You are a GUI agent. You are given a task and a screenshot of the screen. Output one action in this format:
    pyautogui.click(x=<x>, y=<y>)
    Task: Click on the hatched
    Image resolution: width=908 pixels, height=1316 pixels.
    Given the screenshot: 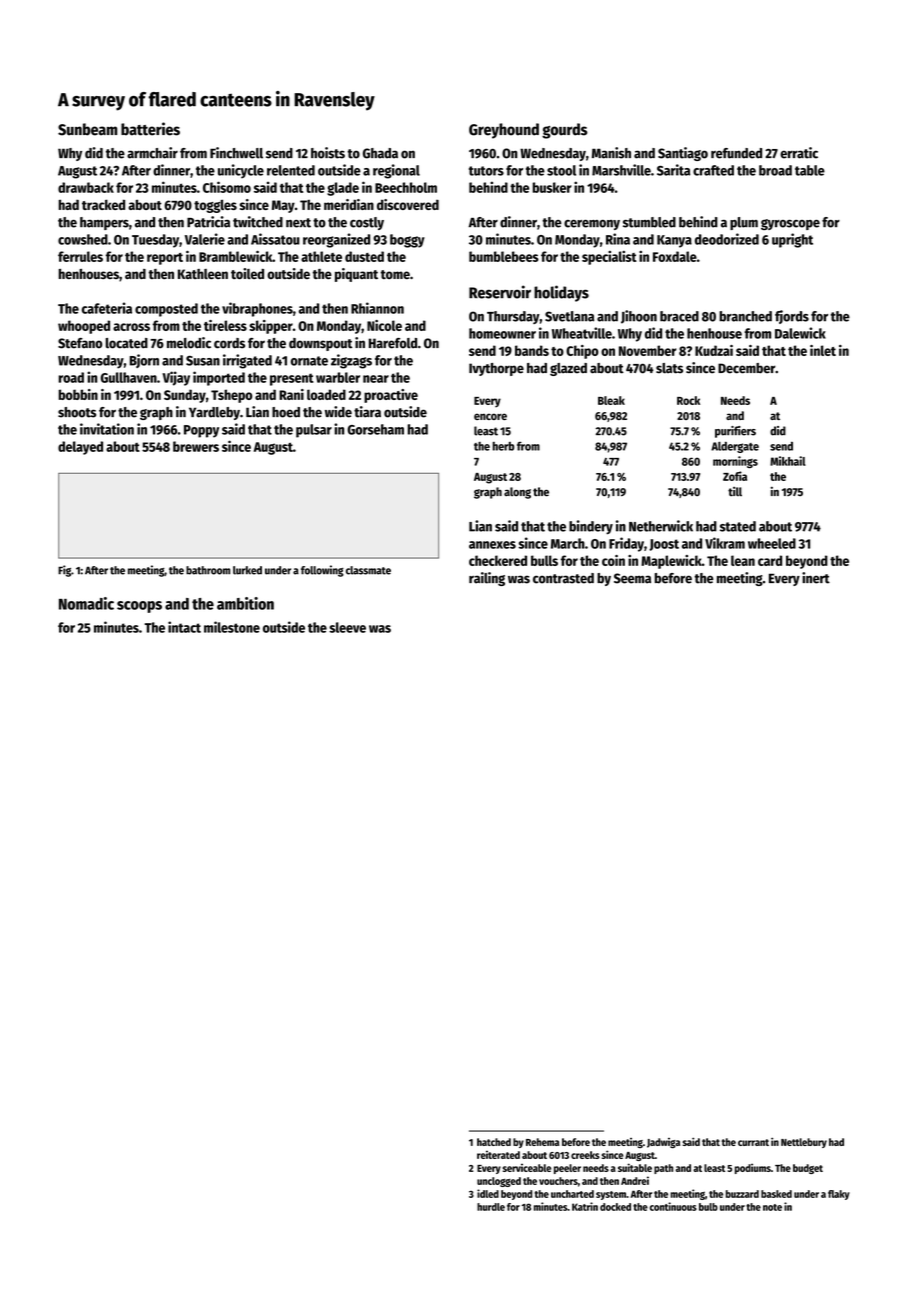 What is the action you would take?
    pyautogui.click(x=494, y=1142)
